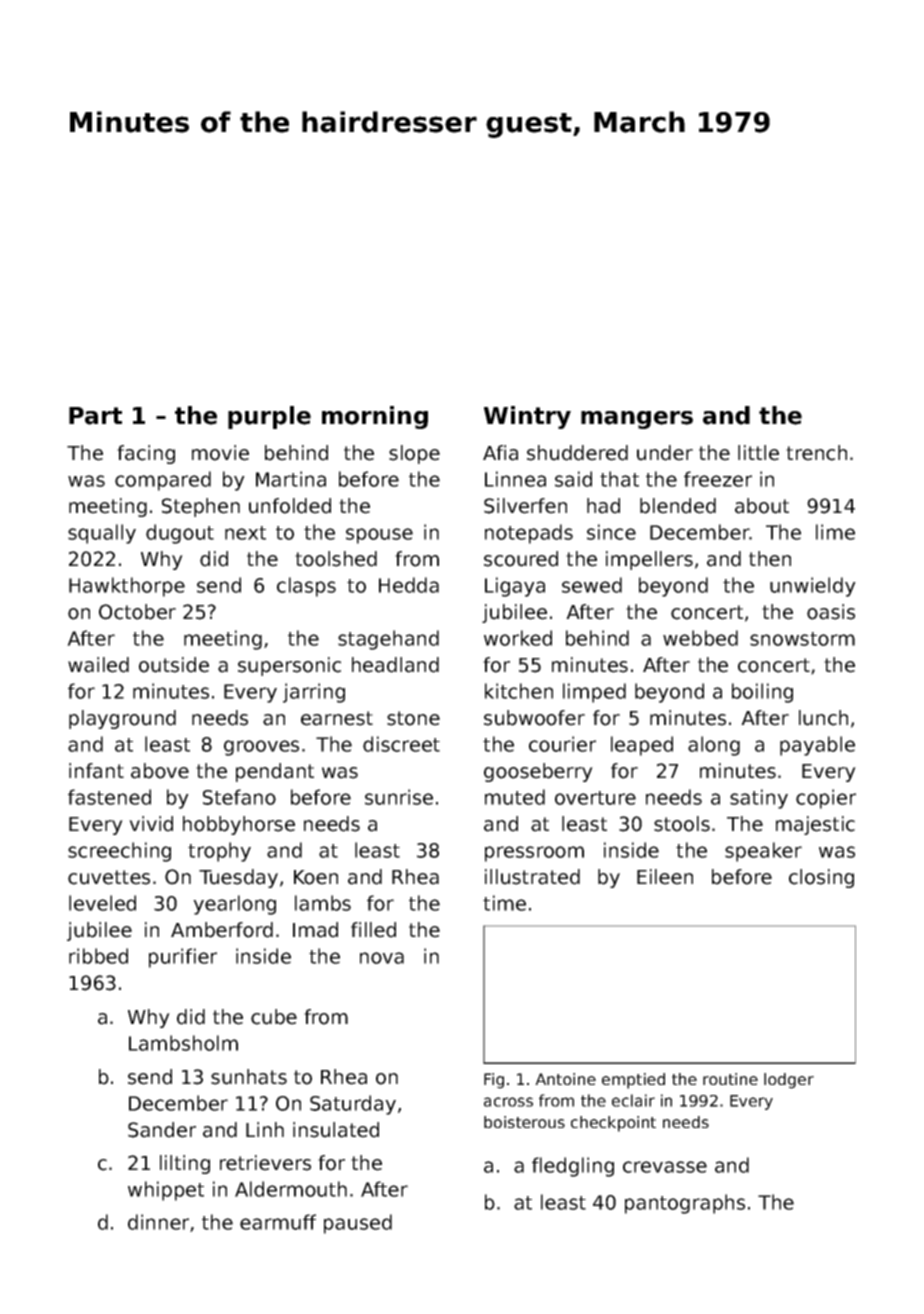 This image has height=1314, width=924. What do you see at coordinates (519, 691) in the image?
I see `kitchen` at bounding box center [519, 691].
